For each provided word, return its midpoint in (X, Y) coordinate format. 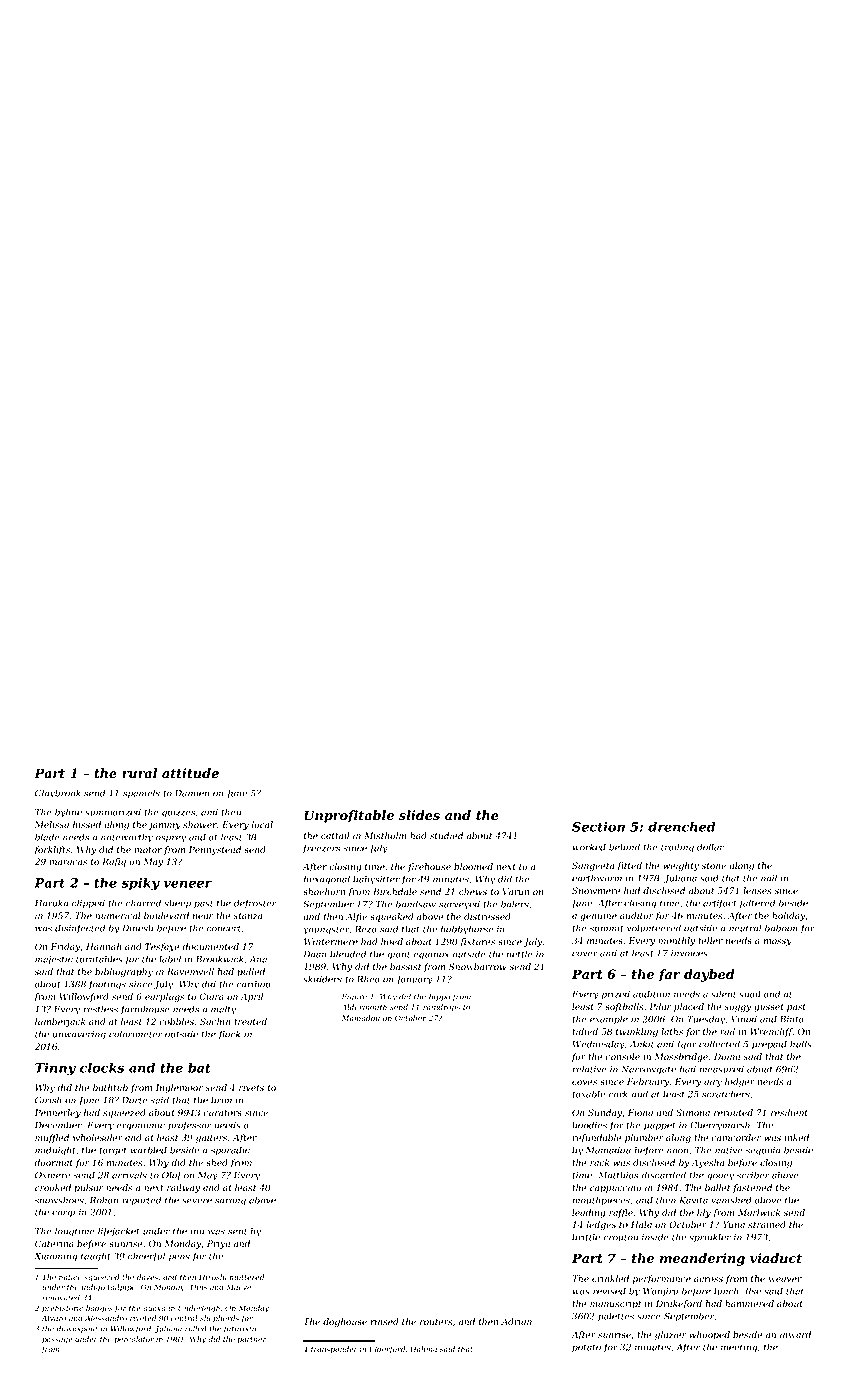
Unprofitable (349, 816)
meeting (739, 1348)
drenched (682, 826)
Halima (423, 1349)
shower (200, 824)
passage (57, 1341)
